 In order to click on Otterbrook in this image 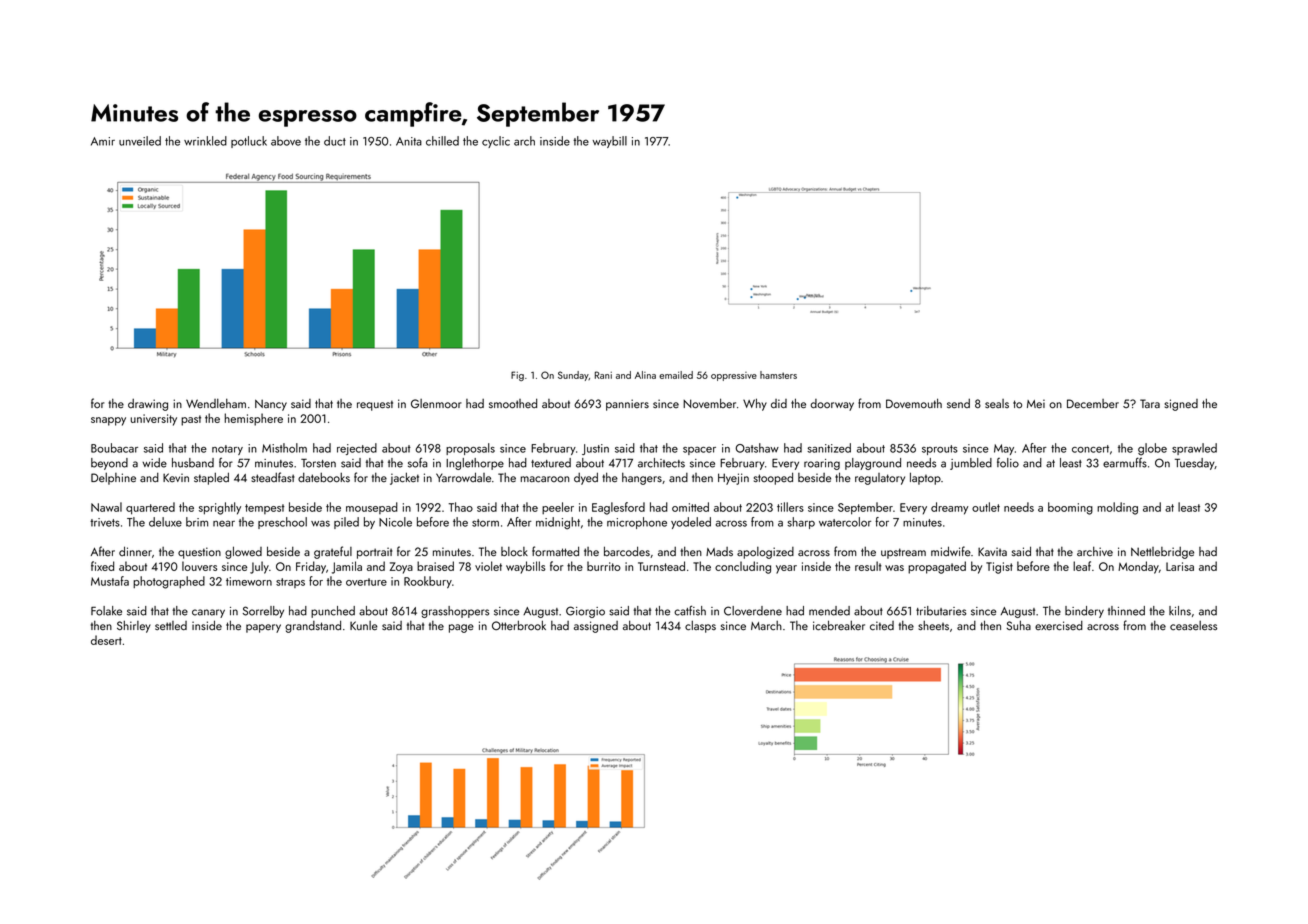, I will do `click(519, 625)`.
